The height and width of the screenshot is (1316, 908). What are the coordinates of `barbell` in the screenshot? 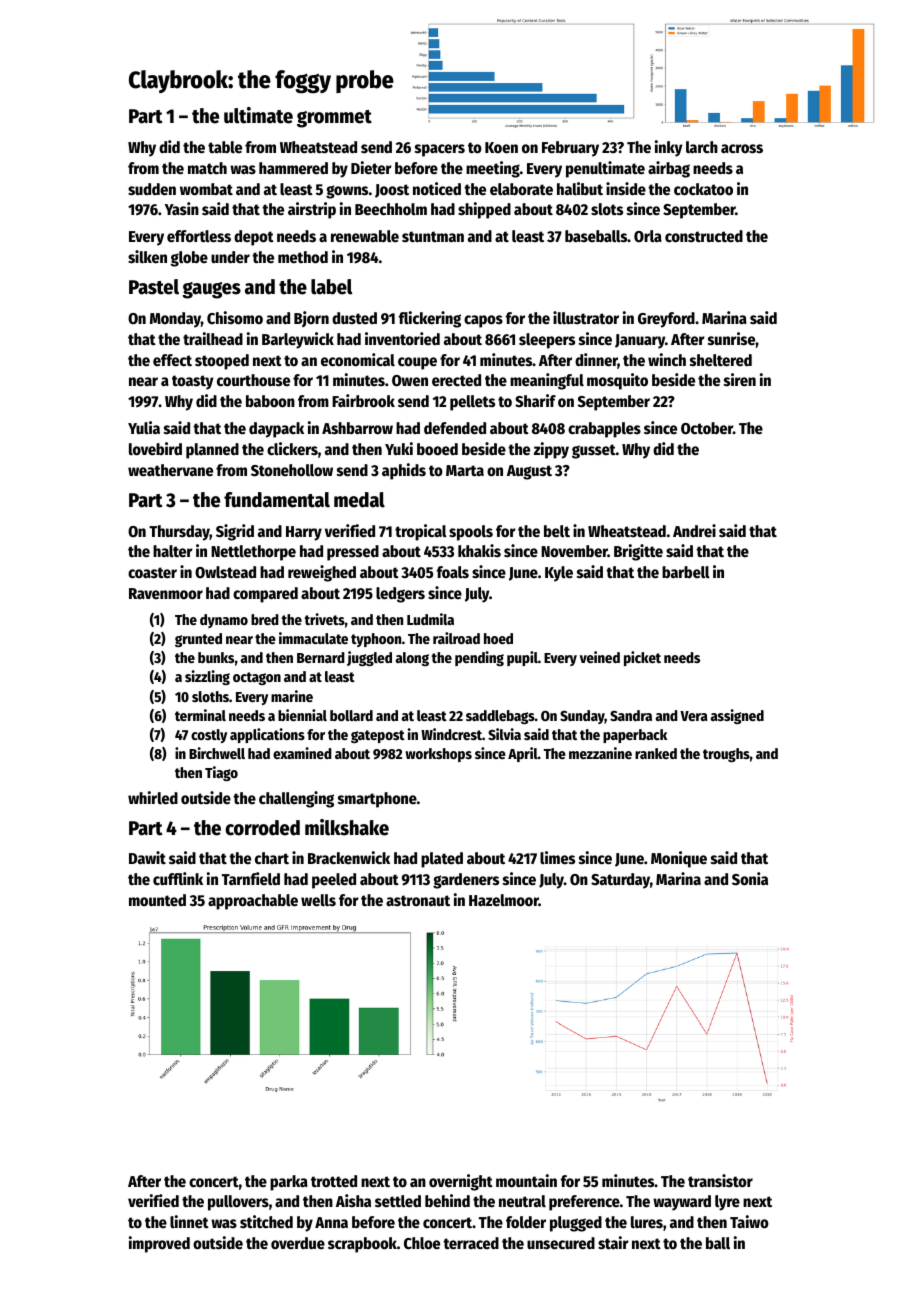 It's located at (686, 572).
